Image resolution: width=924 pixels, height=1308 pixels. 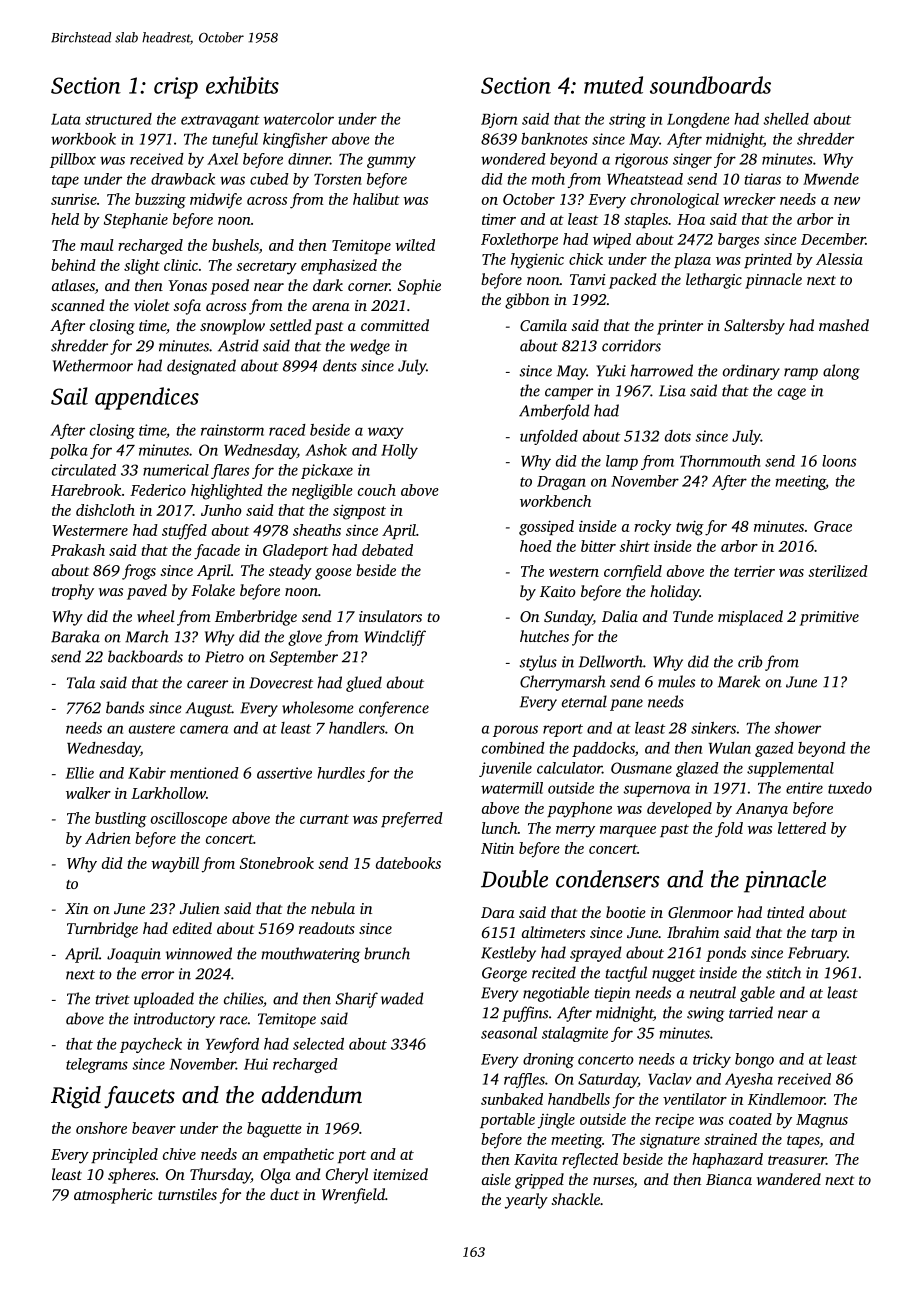 What do you see at coordinates (390, 616) in the page?
I see `insulators` at bounding box center [390, 616].
